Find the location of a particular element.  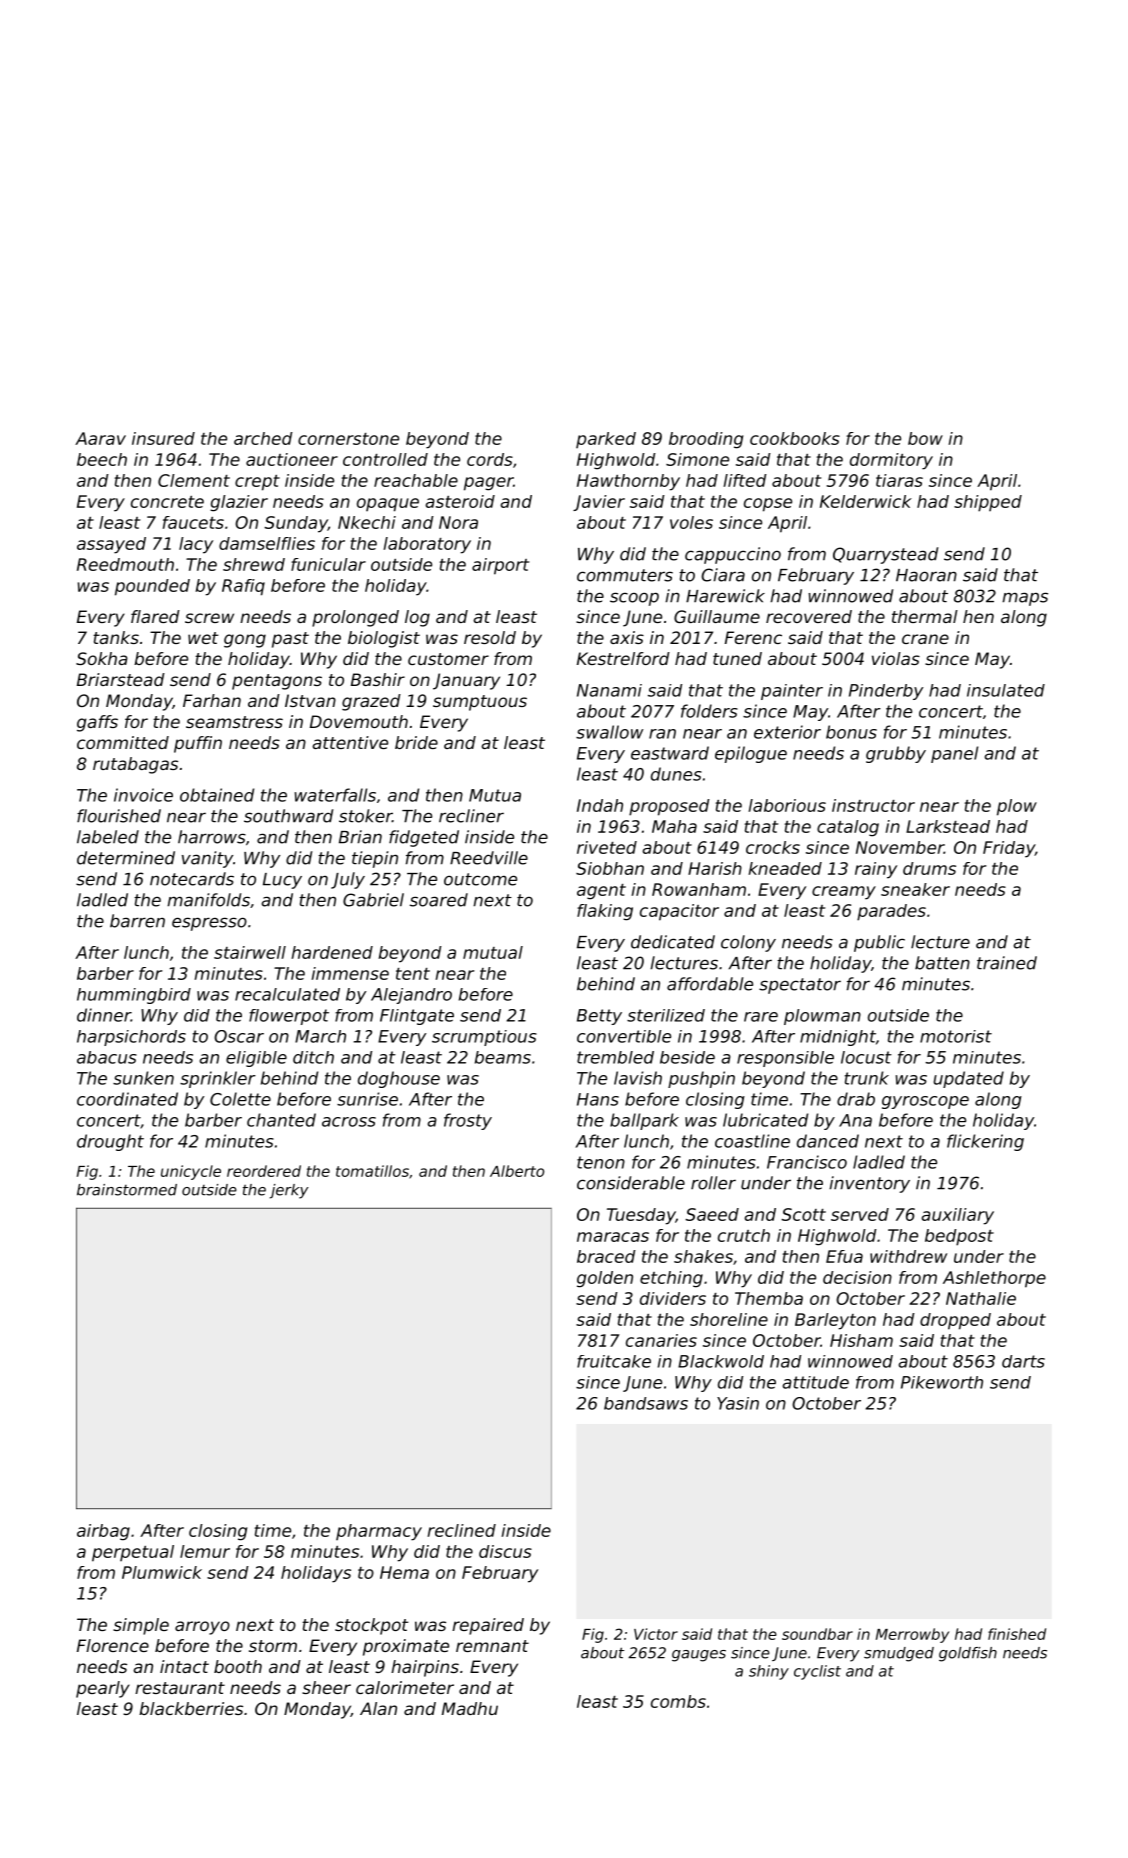

jerky is located at coordinates (289, 1191).
